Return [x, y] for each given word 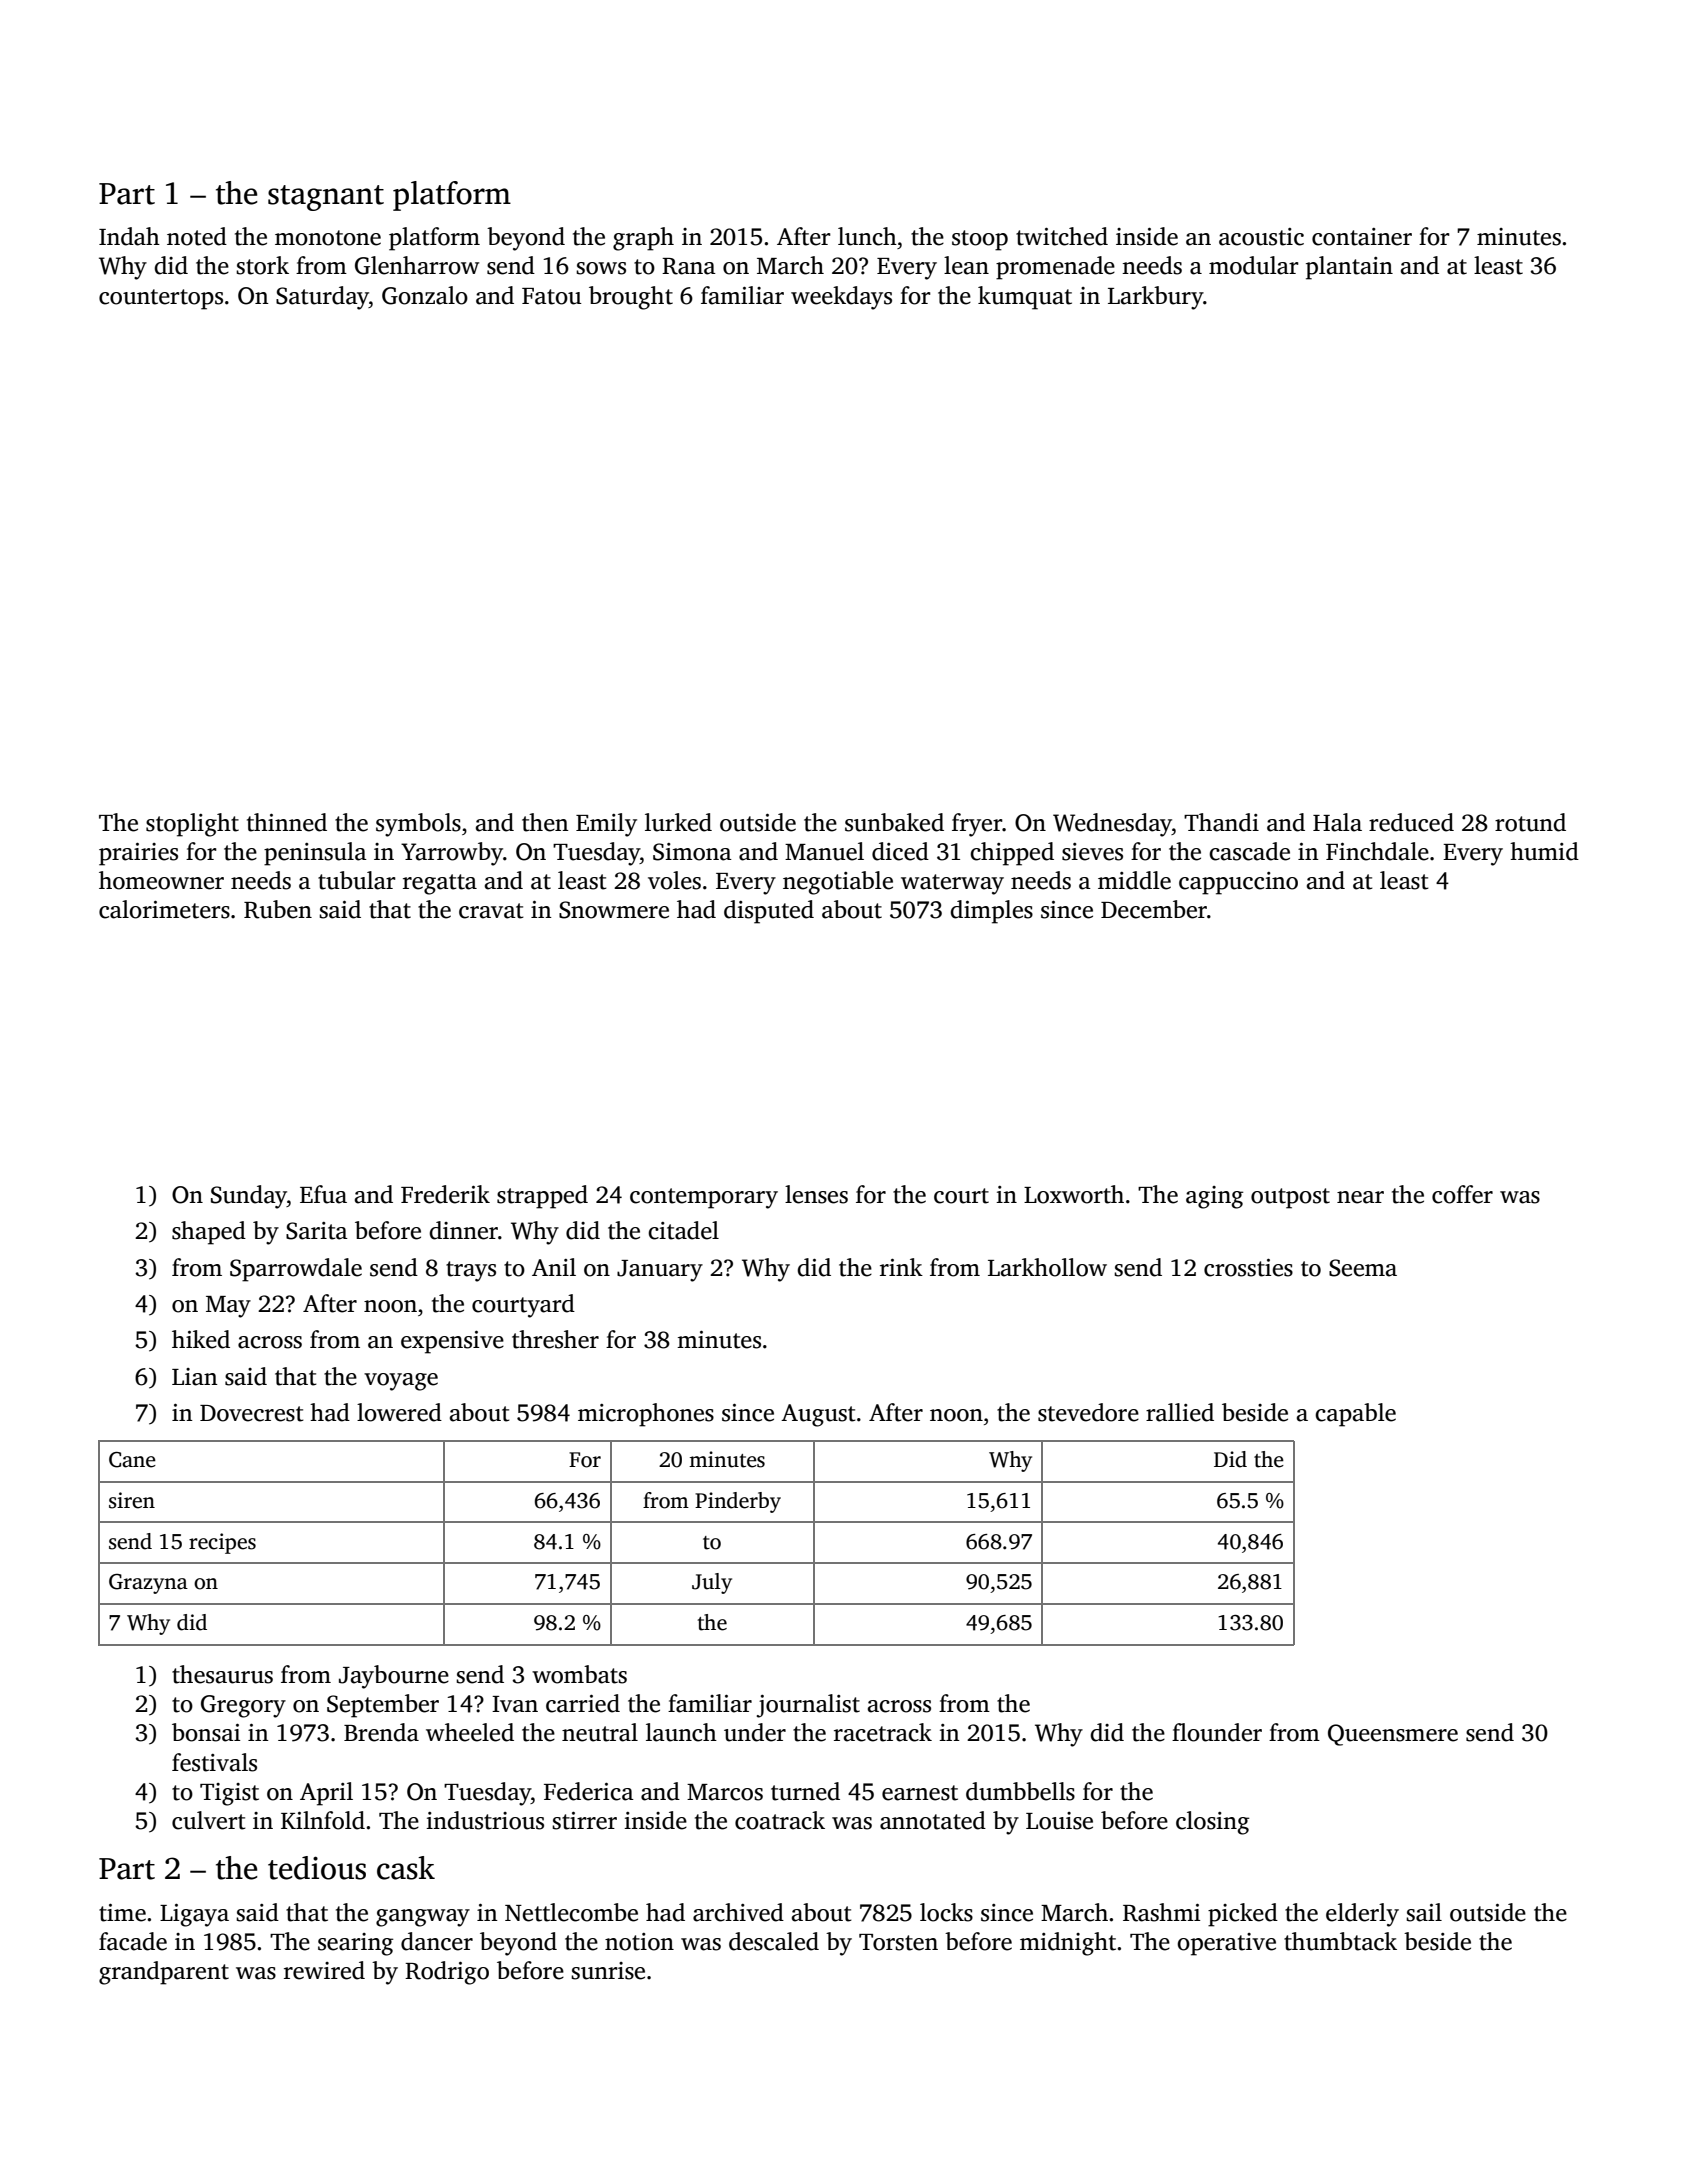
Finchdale [1377, 851]
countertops [161, 299]
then [545, 822]
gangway [423, 1918]
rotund [1530, 822]
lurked [678, 822]
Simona [692, 852]
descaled [774, 1941]
